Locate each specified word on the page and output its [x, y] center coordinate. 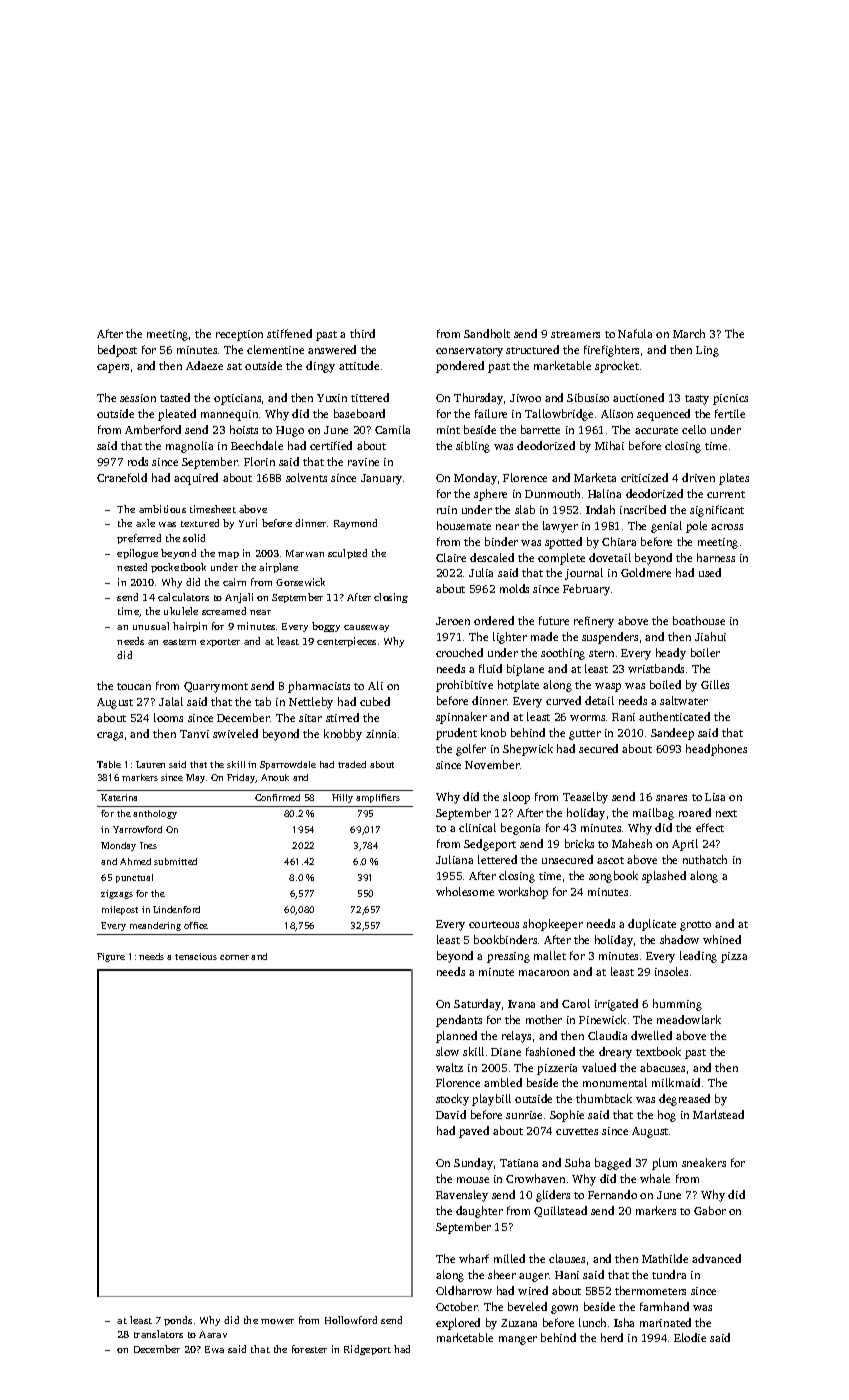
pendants [459, 1021]
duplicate [652, 925]
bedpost [117, 351]
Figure [111, 957]
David [451, 1114]
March [689, 333]
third [362, 333]
